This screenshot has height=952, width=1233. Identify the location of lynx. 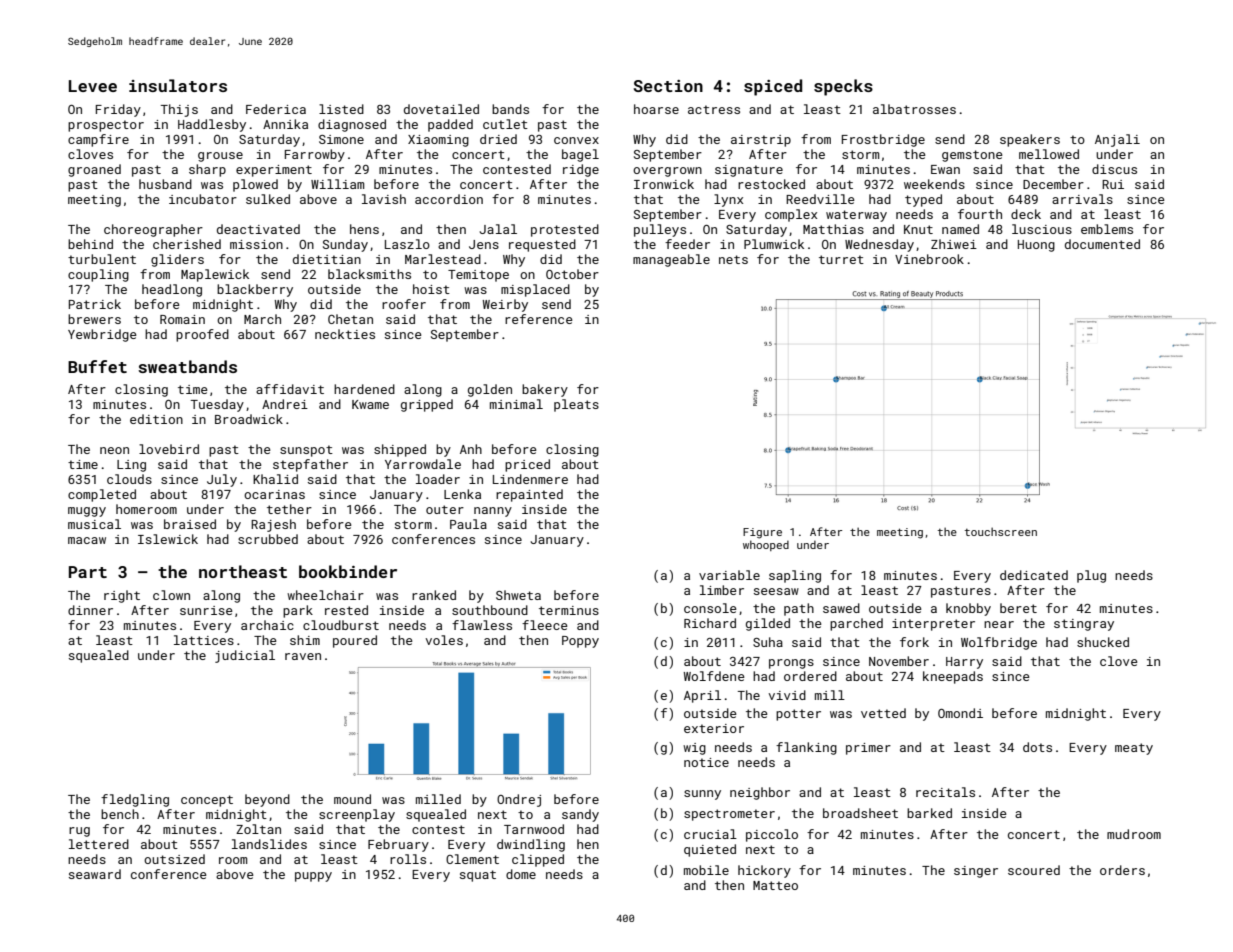
(728, 200).
